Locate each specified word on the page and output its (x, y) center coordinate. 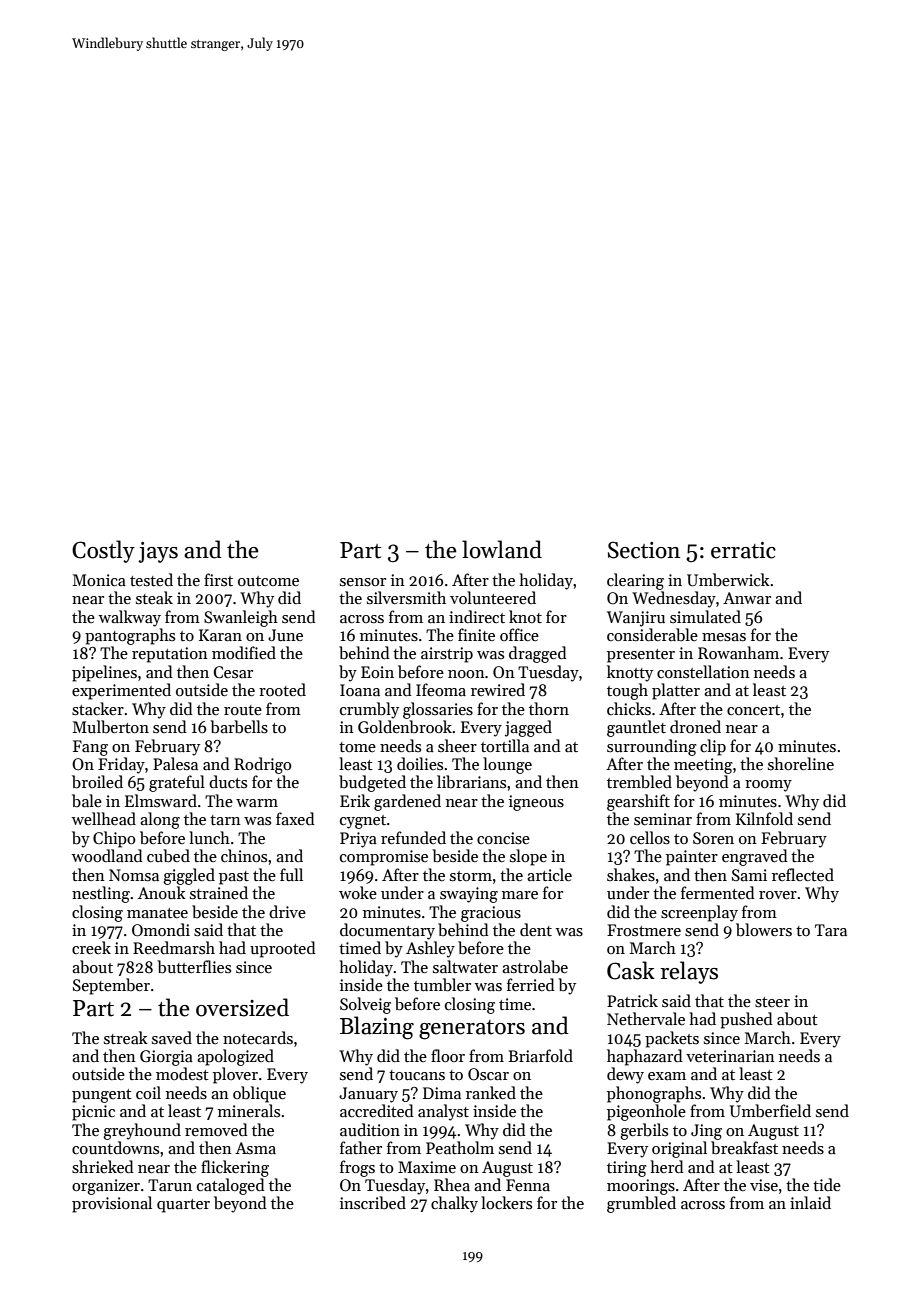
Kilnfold (764, 818)
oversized (242, 1007)
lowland (502, 549)
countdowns (115, 1147)
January (368, 1095)
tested (151, 579)
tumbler (442, 984)
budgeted (372, 783)
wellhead (104, 818)
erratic (743, 550)
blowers (764, 929)
